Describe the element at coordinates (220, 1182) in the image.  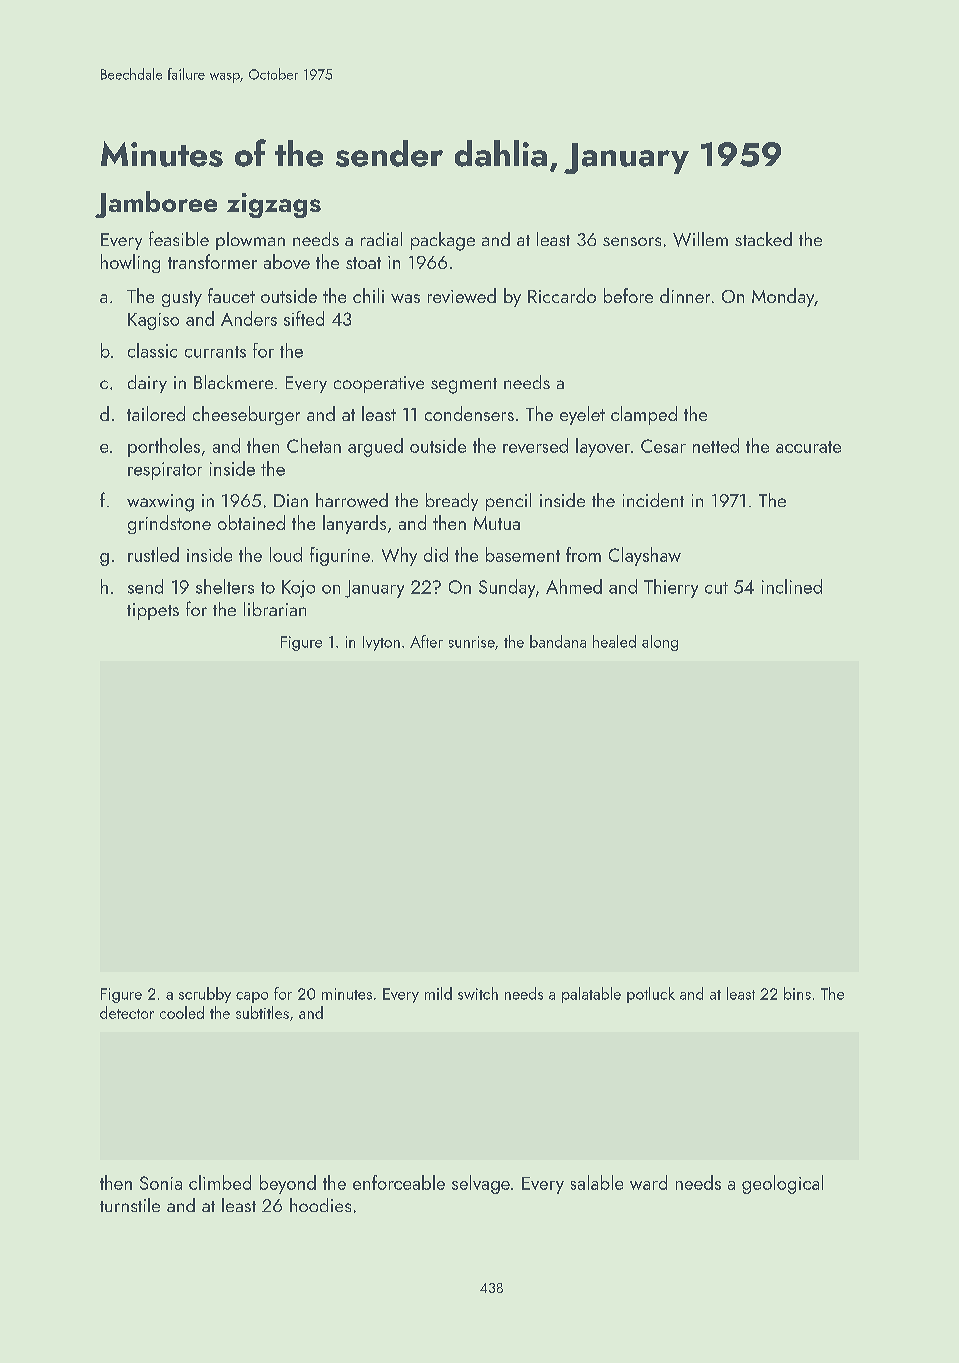
I see `climbed` at that location.
